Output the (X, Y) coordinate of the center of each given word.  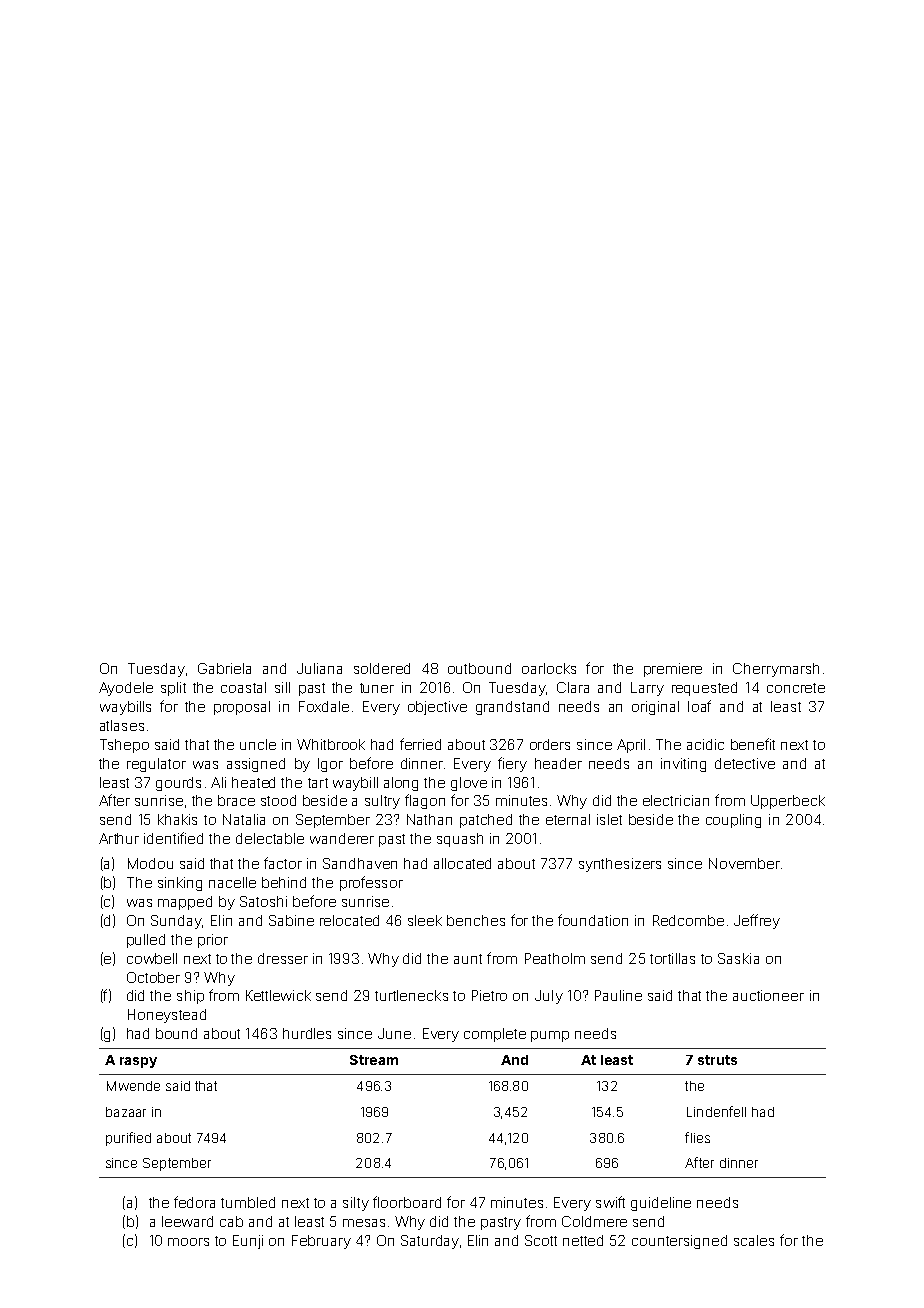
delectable (270, 838)
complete (495, 1035)
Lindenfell (716, 1111)
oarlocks (549, 668)
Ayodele (126, 689)
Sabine (291, 920)
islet (609, 819)
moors (188, 1242)
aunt (468, 959)
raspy (138, 1062)
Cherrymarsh (776, 670)
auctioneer (768, 995)
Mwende (133, 1086)
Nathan (429, 819)
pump (550, 1036)
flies (697, 1137)
